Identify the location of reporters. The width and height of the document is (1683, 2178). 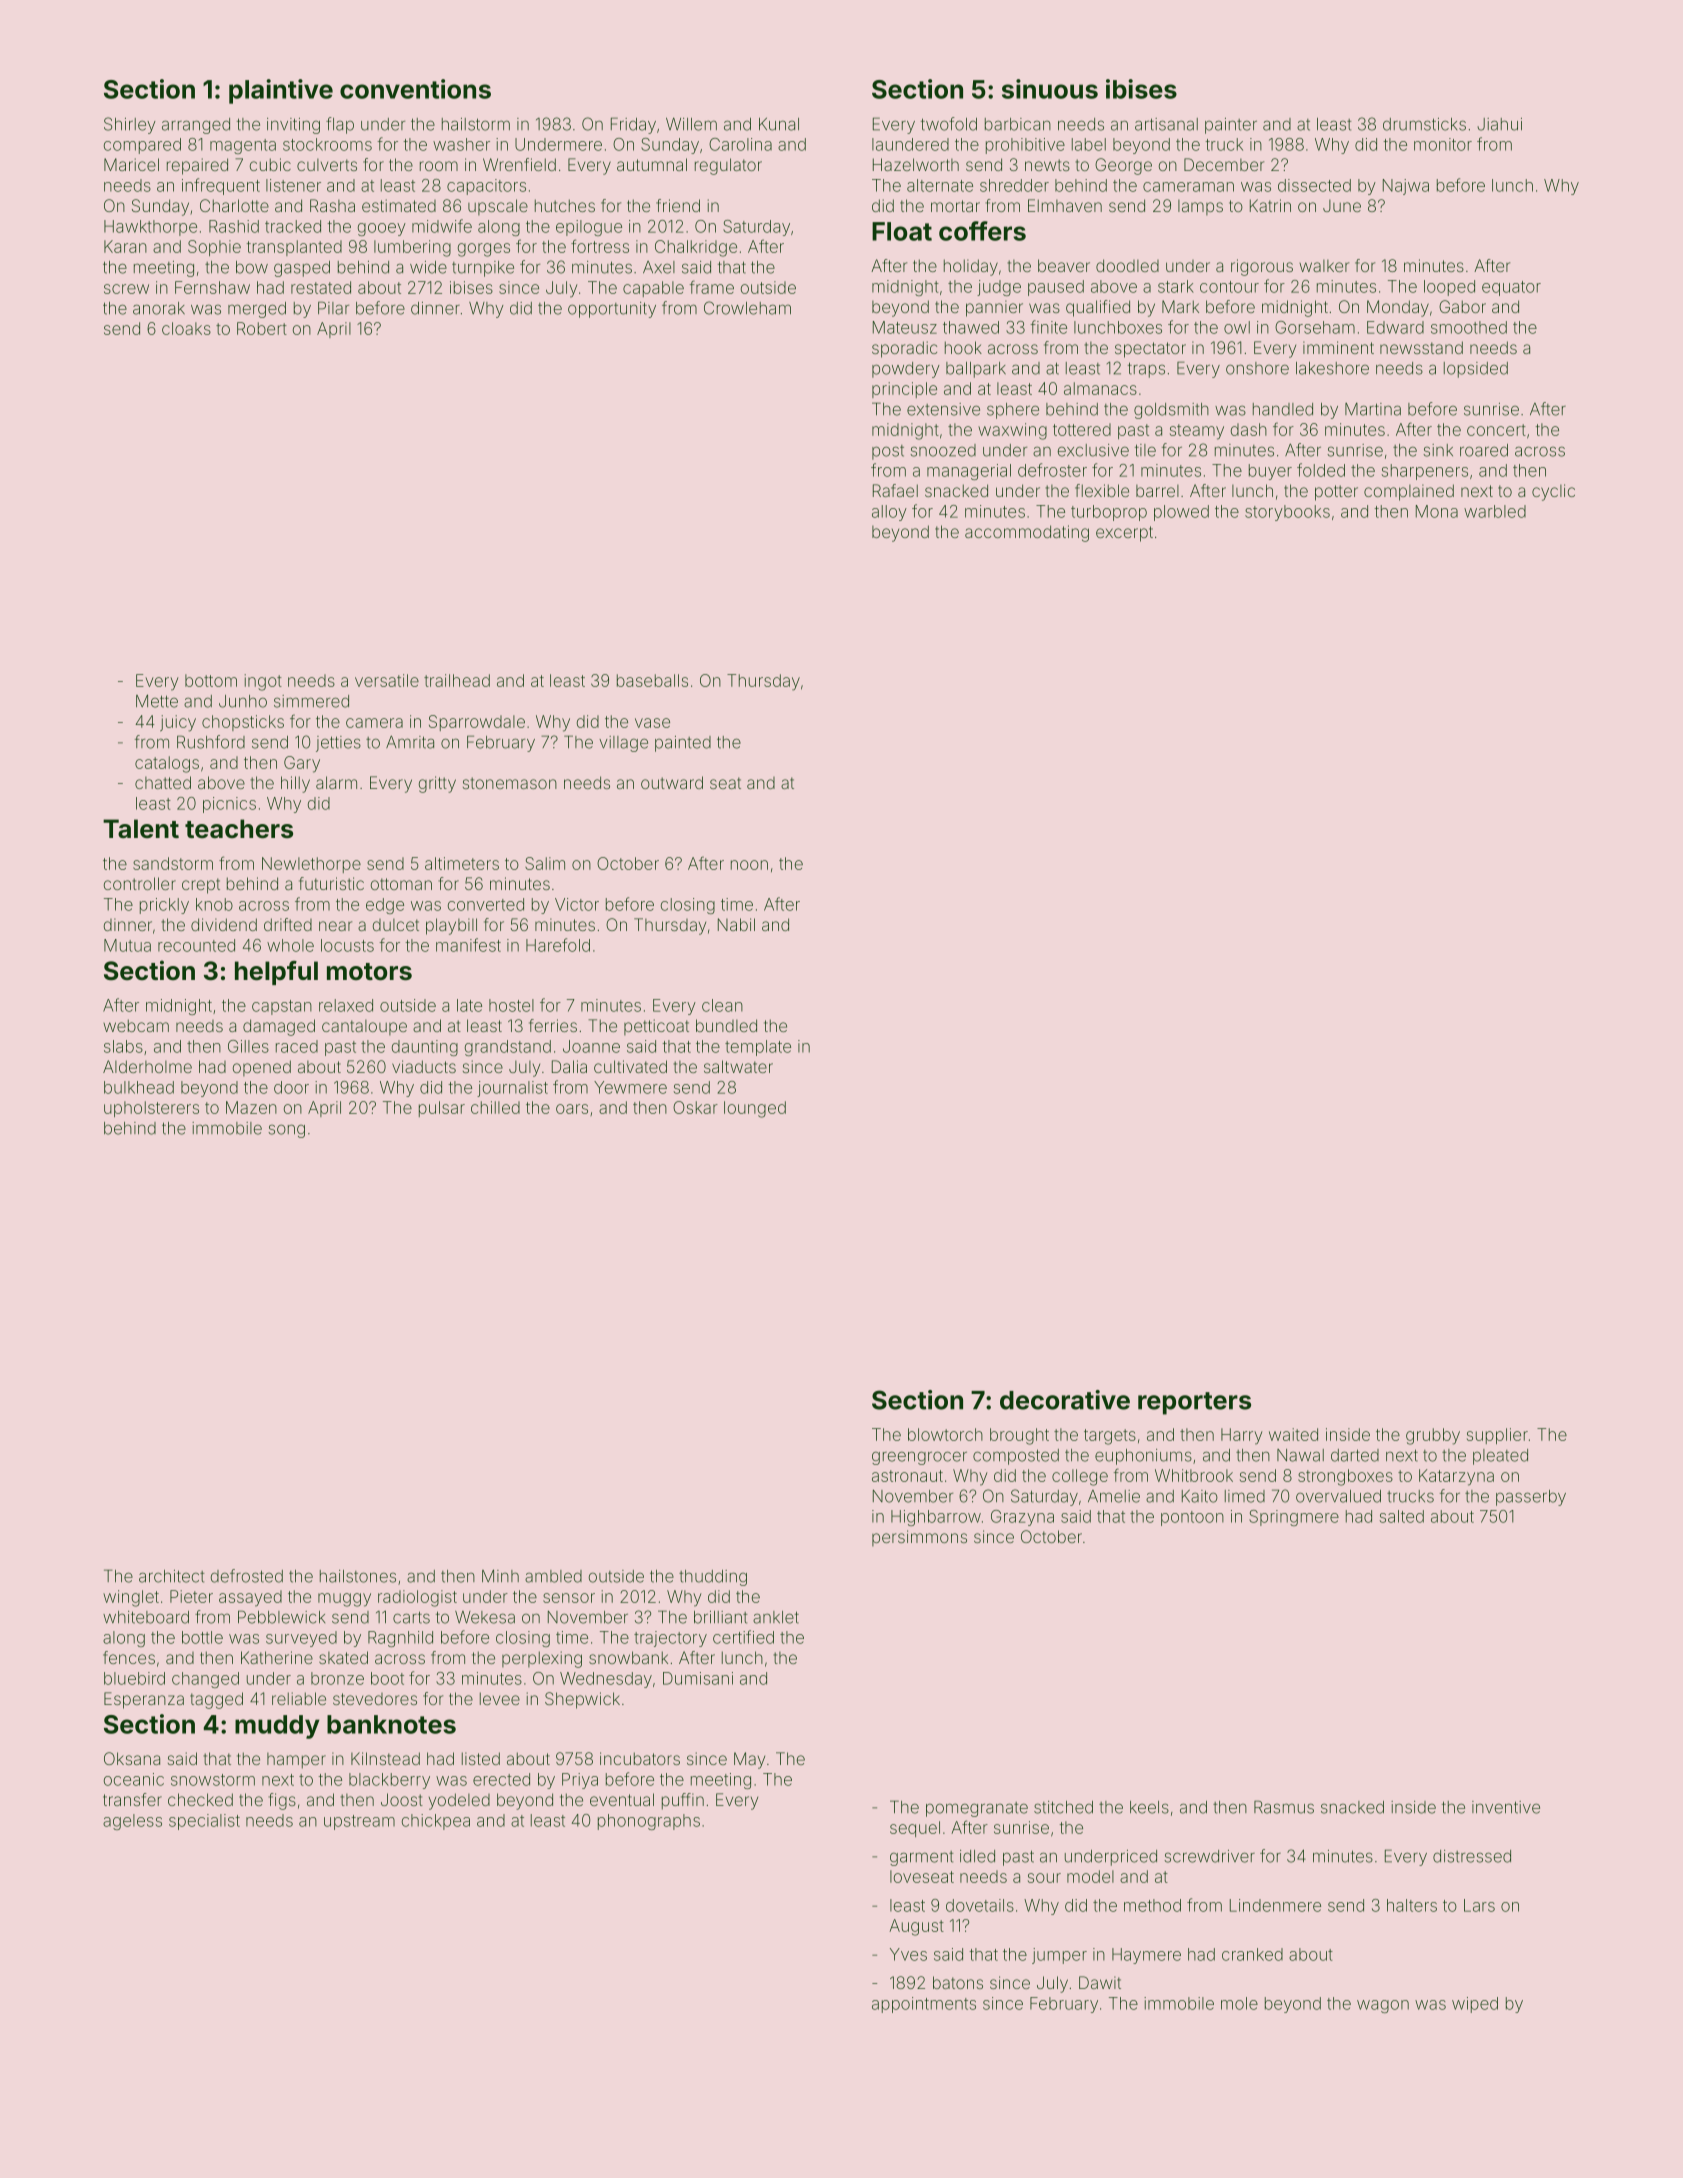
(1194, 1403).
